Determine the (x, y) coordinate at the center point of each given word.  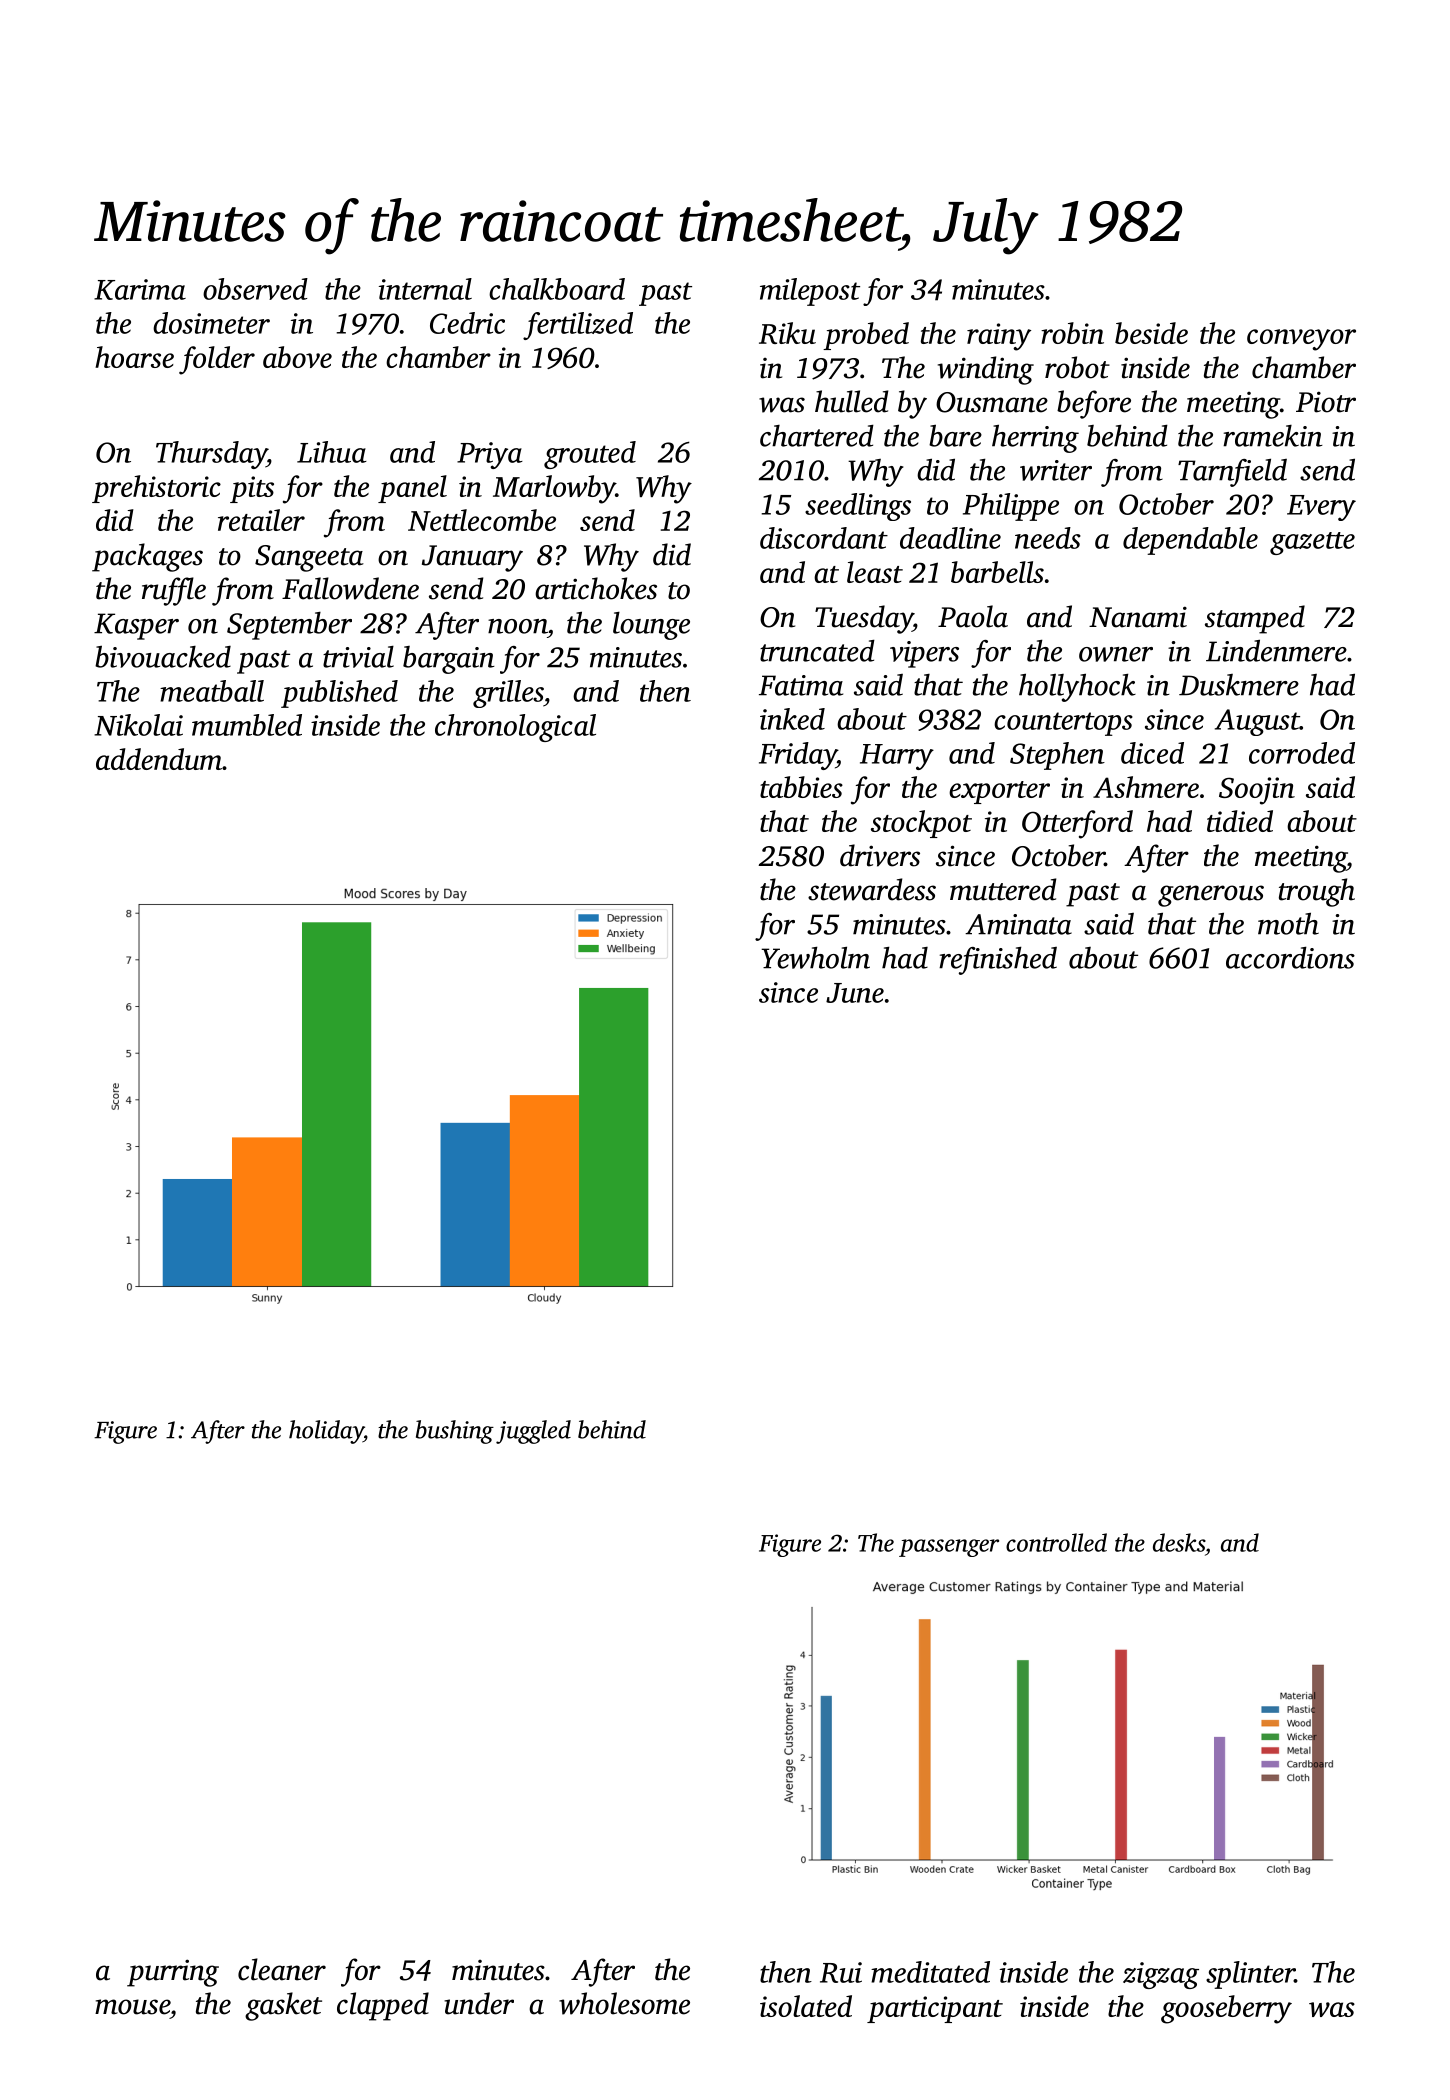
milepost (810, 292)
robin (1072, 333)
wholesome (624, 2003)
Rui (841, 1972)
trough (1317, 892)
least (875, 572)
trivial (358, 657)
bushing (455, 1432)
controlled (1056, 1542)
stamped (1255, 619)
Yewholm (815, 958)
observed (255, 289)
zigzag (1161, 1975)
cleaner (282, 1969)
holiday (326, 1432)
